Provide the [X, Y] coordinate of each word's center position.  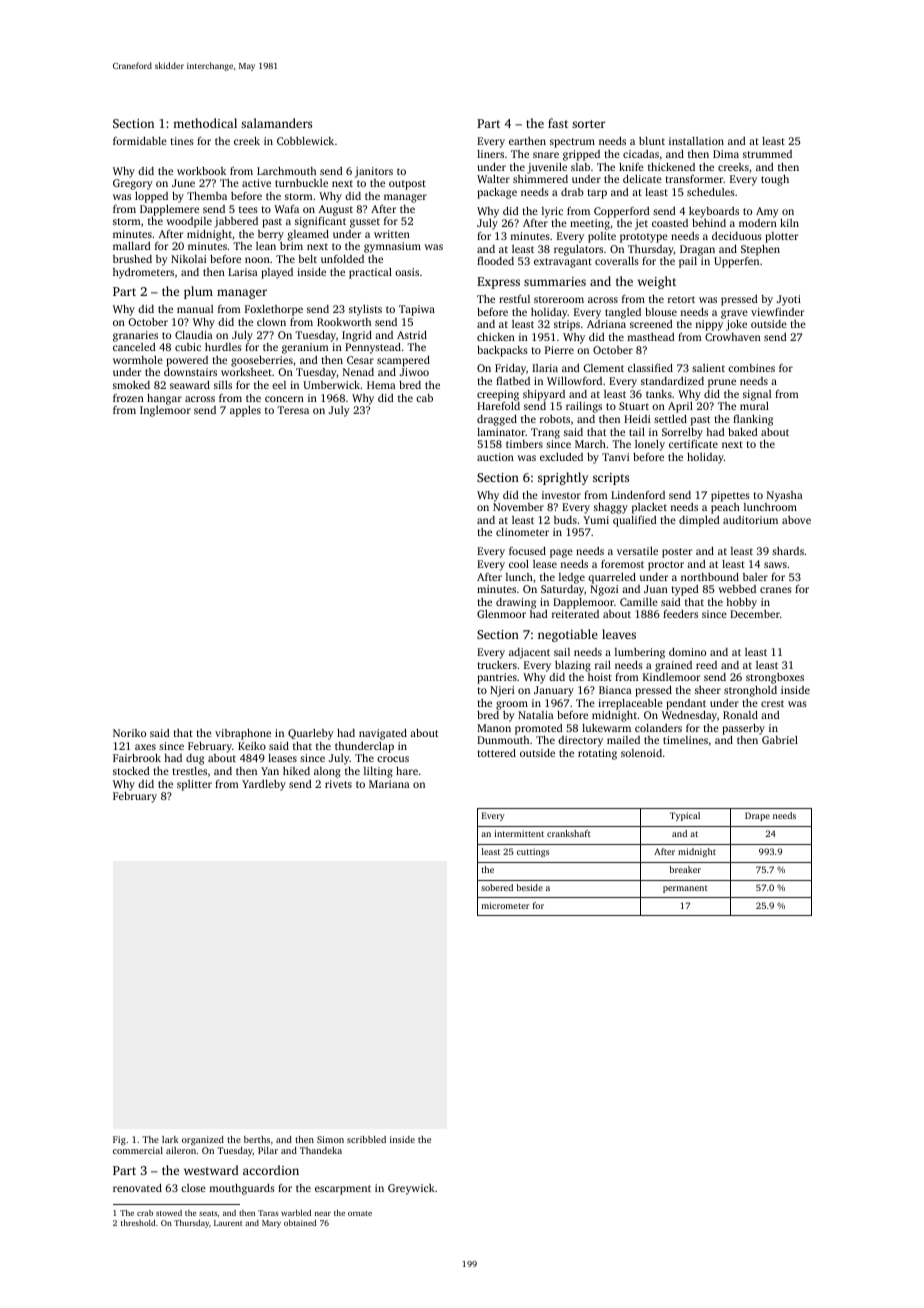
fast [558, 123]
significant [320, 222]
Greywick [411, 1189]
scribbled [366, 1139]
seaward [190, 385]
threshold [138, 1223]
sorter [588, 124]
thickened [671, 167]
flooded [495, 261]
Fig [119, 1140]
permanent [685, 889]
